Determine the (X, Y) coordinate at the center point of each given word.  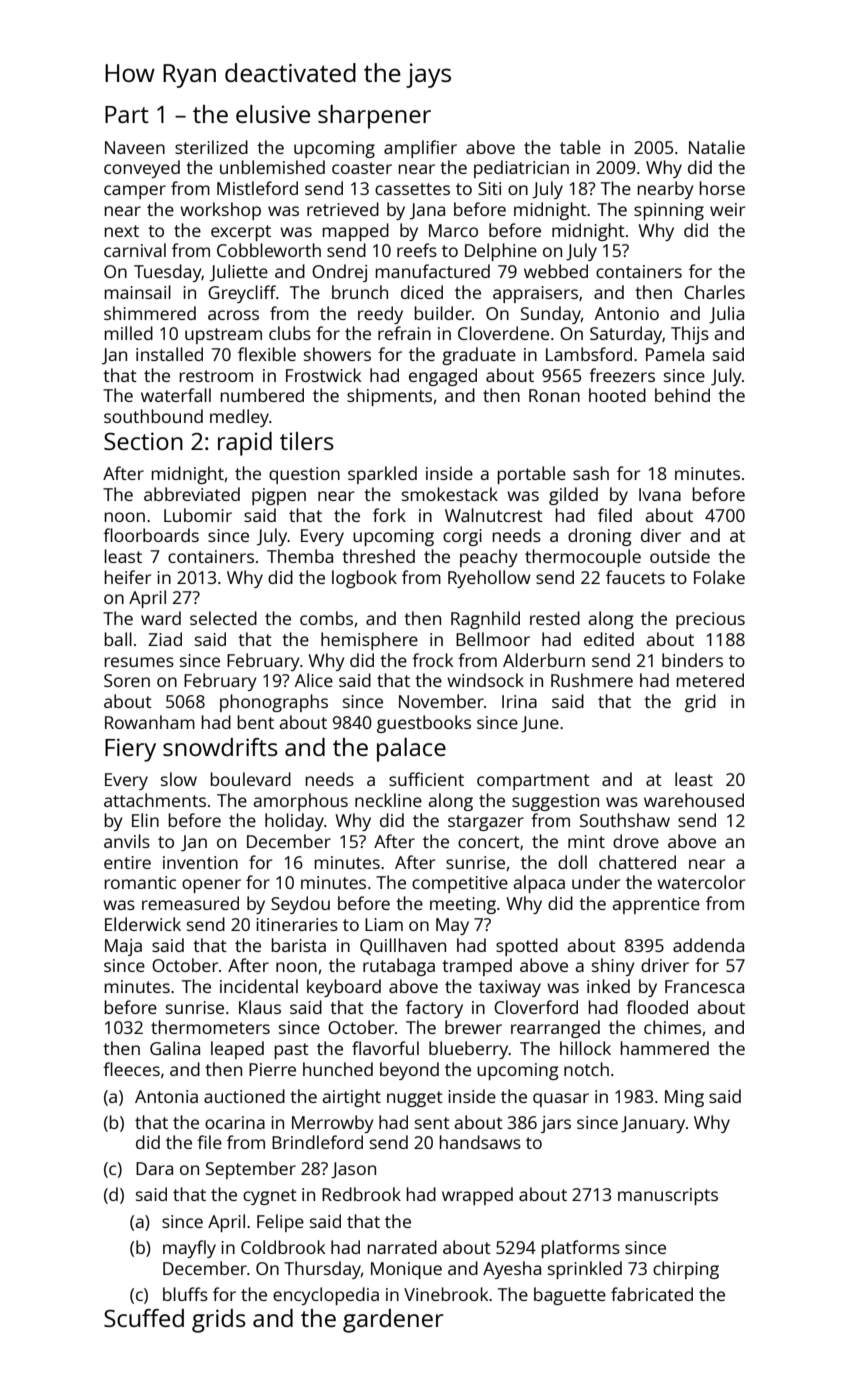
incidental (259, 986)
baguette (570, 1296)
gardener (393, 1321)
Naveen (135, 147)
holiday (294, 822)
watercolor (701, 882)
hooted (617, 395)
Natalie (717, 147)
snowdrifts (220, 747)
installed (169, 354)
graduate (479, 356)
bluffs (185, 1294)
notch (586, 1069)
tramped (477, 967)
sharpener (374, 117)
